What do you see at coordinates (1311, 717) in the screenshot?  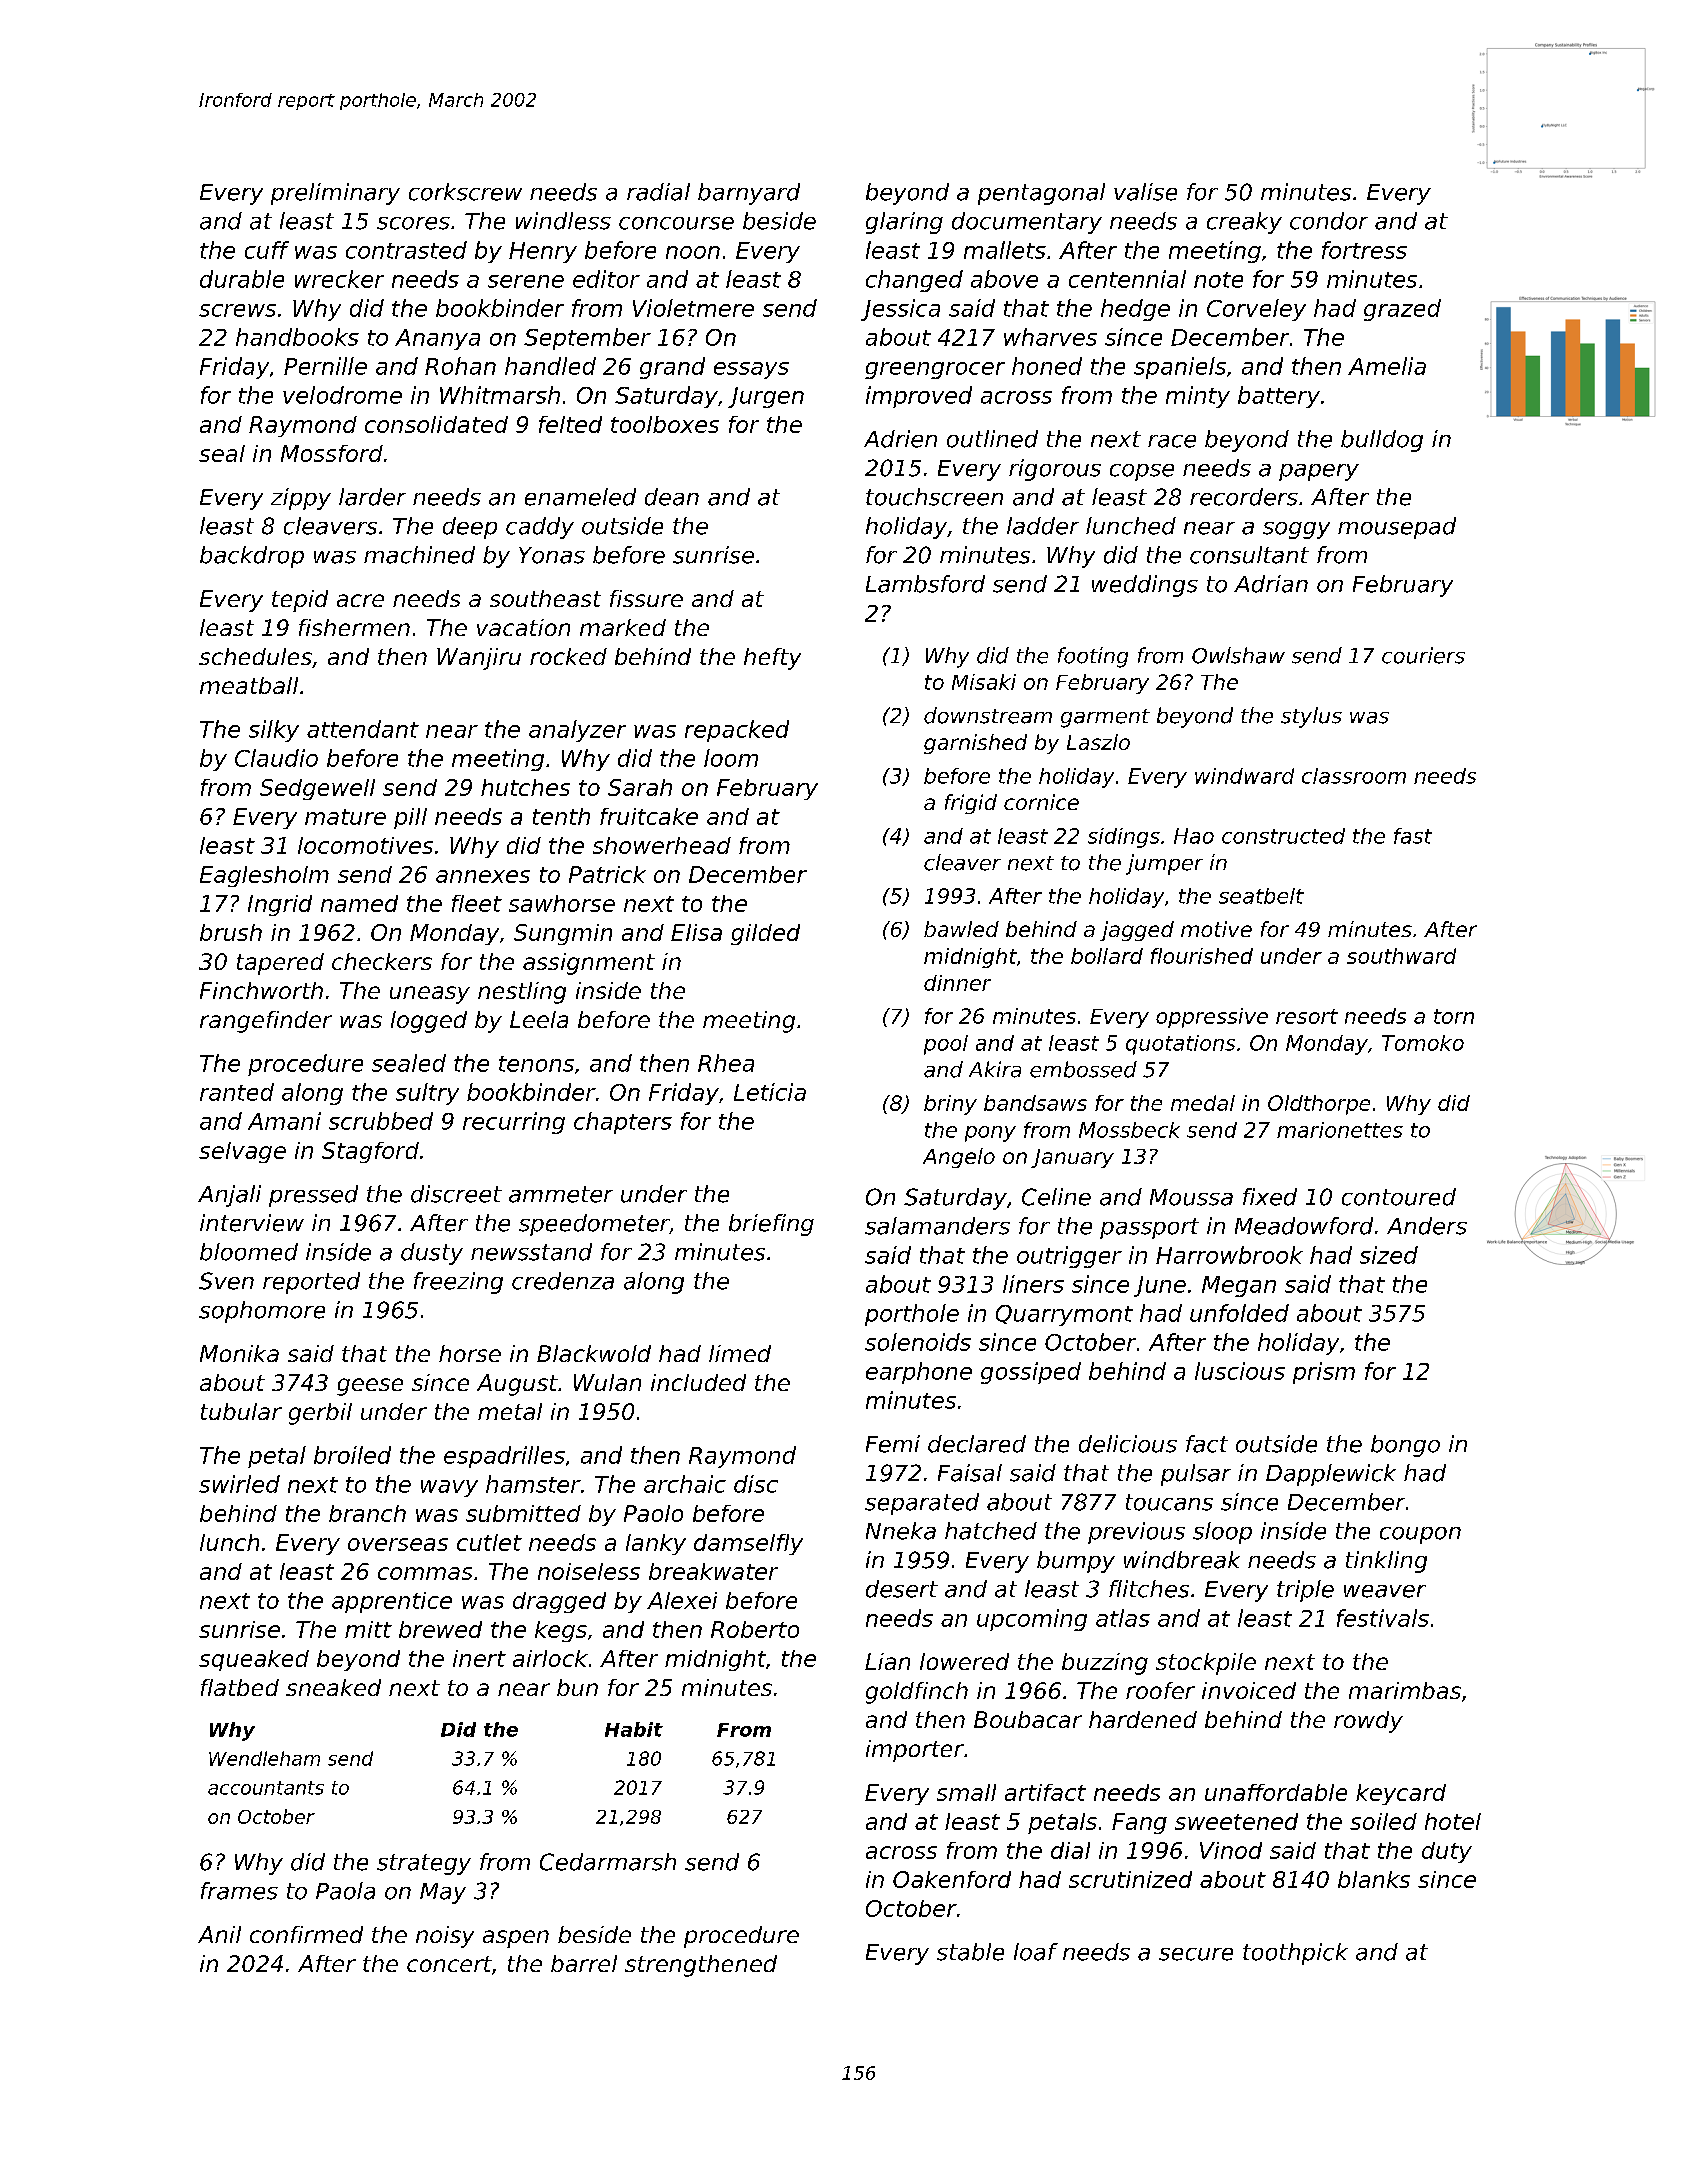 I see `stylus` at bounding box center [1311, 717].
